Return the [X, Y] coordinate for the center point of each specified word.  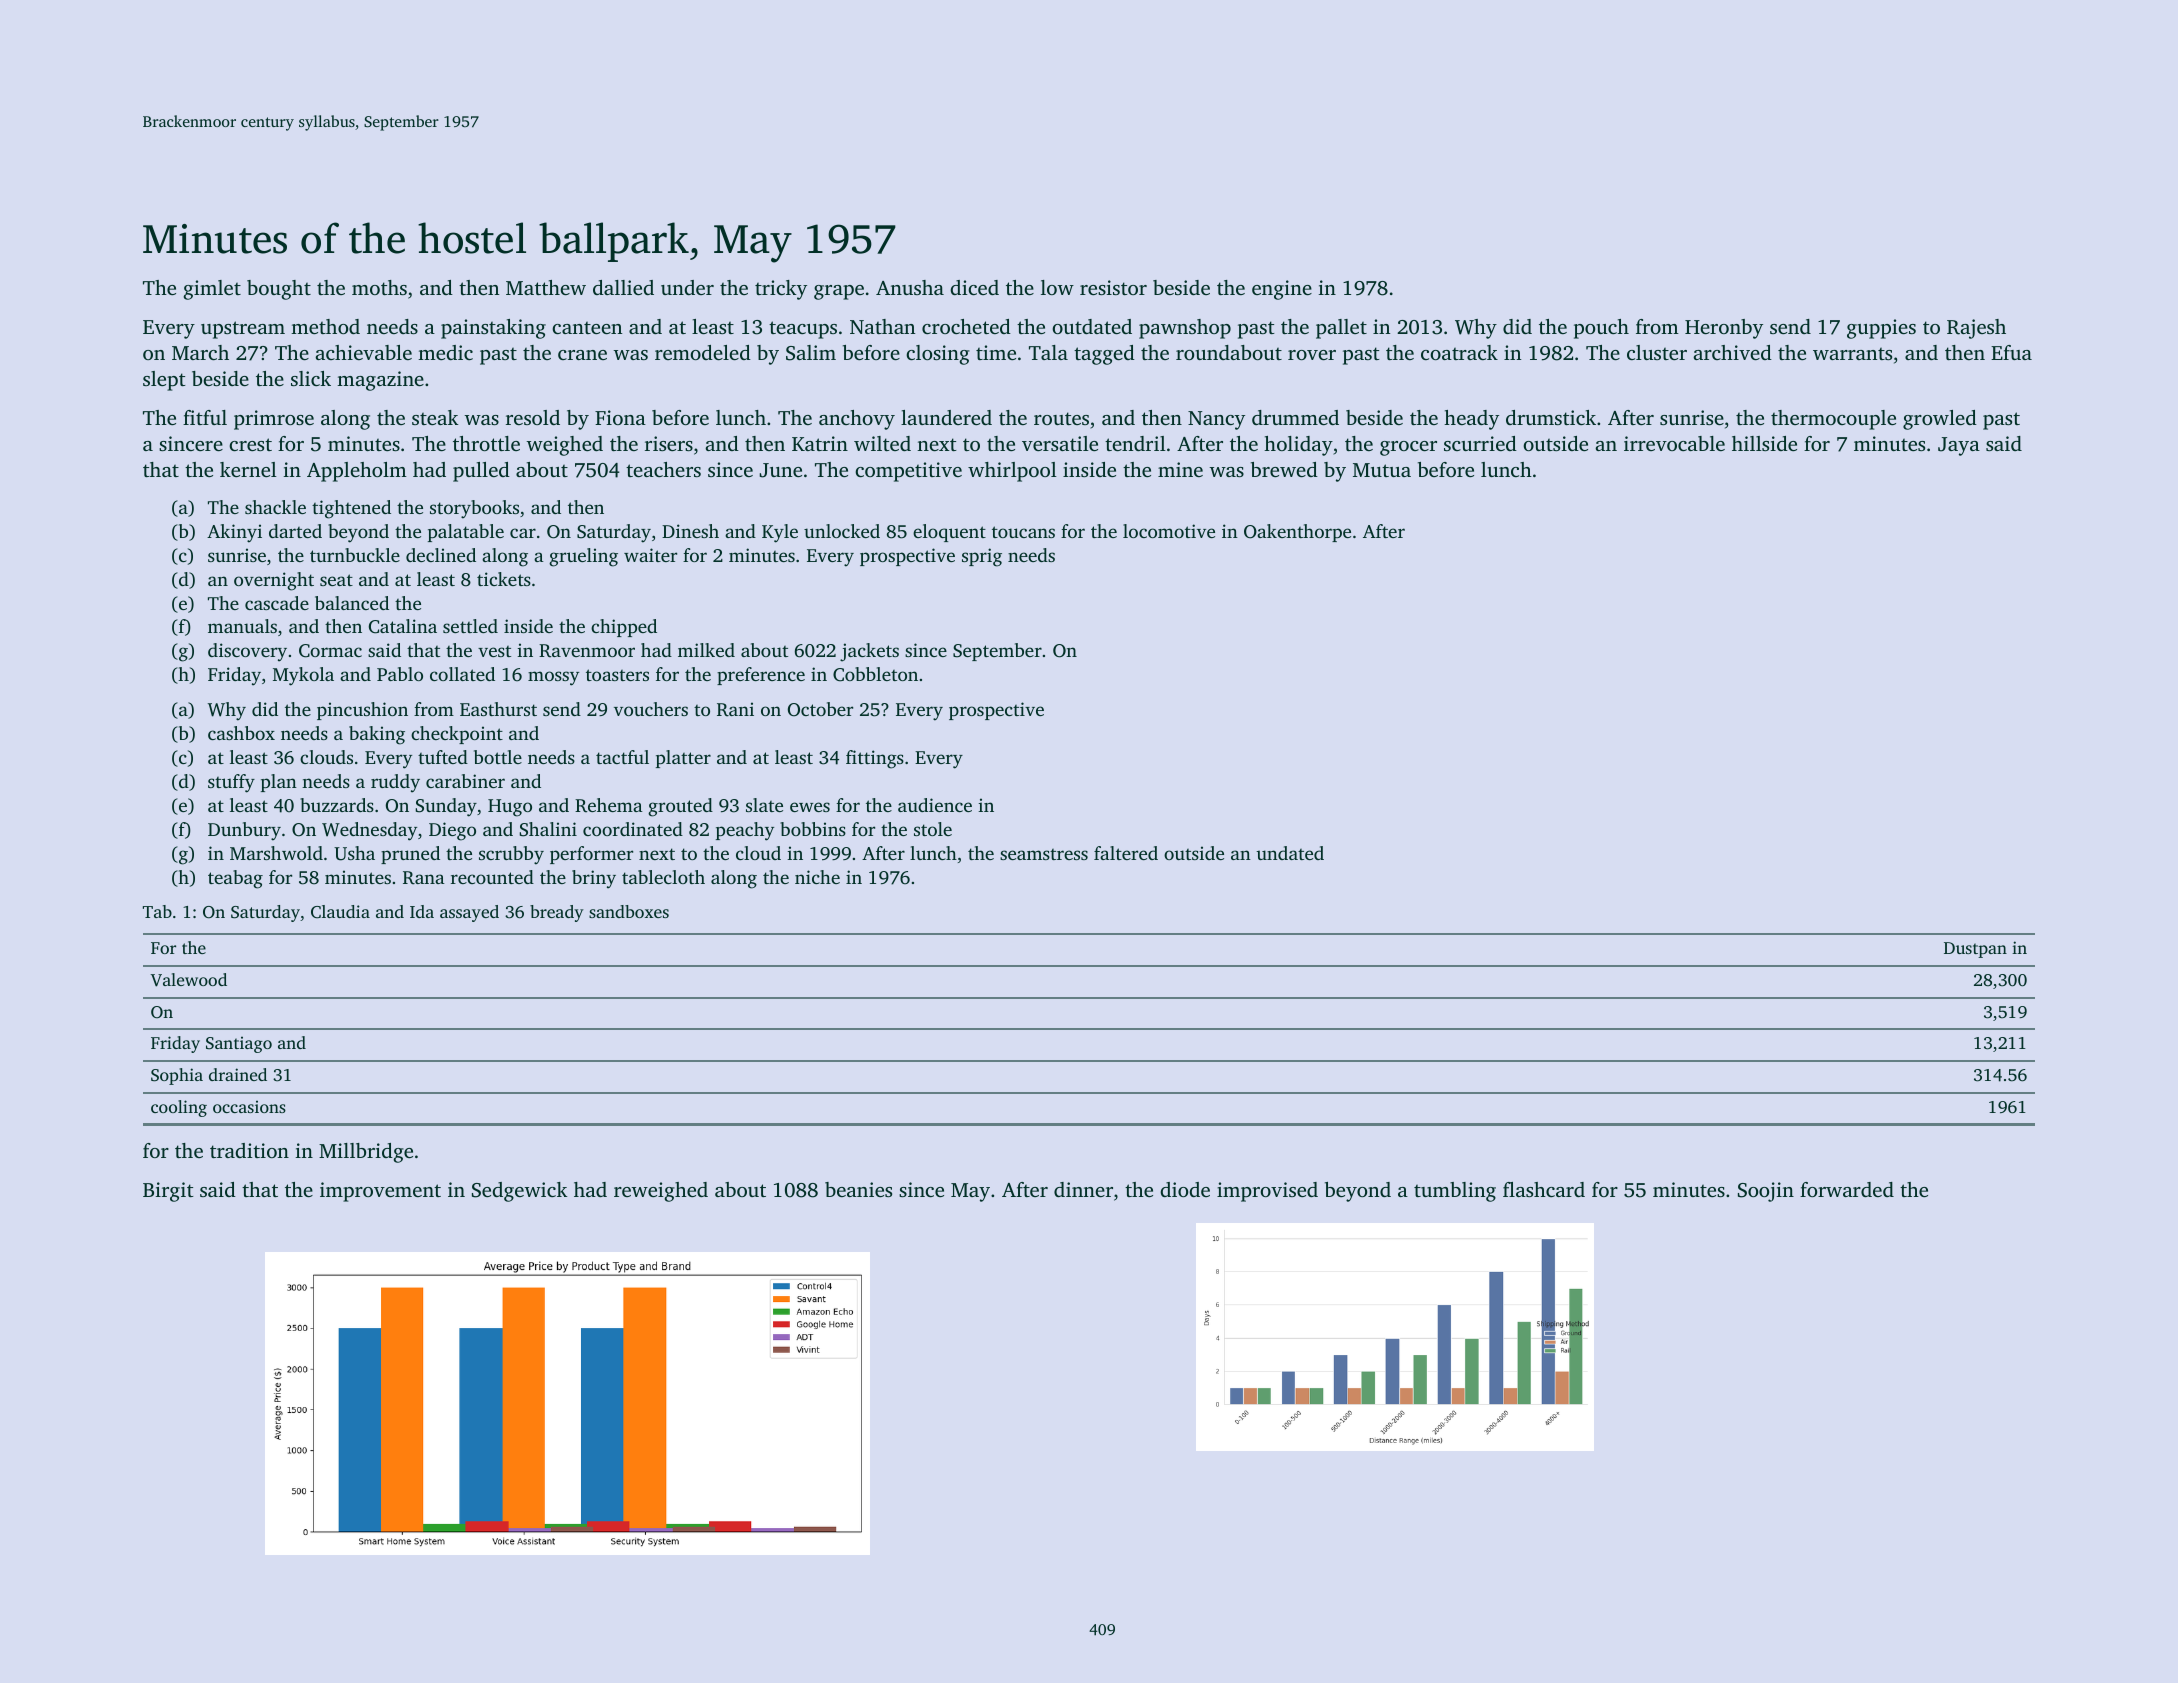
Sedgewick [519, 1192]
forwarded [1847, 1189]
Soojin [1766, 1192]
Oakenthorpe [1297, 533]
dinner [1083, 1189]
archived [1732, 352]
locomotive [1169, 531]
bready [557, 913]
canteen [587, 328]
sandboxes [629, 911]
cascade [277, 603]
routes [1061, 418]
